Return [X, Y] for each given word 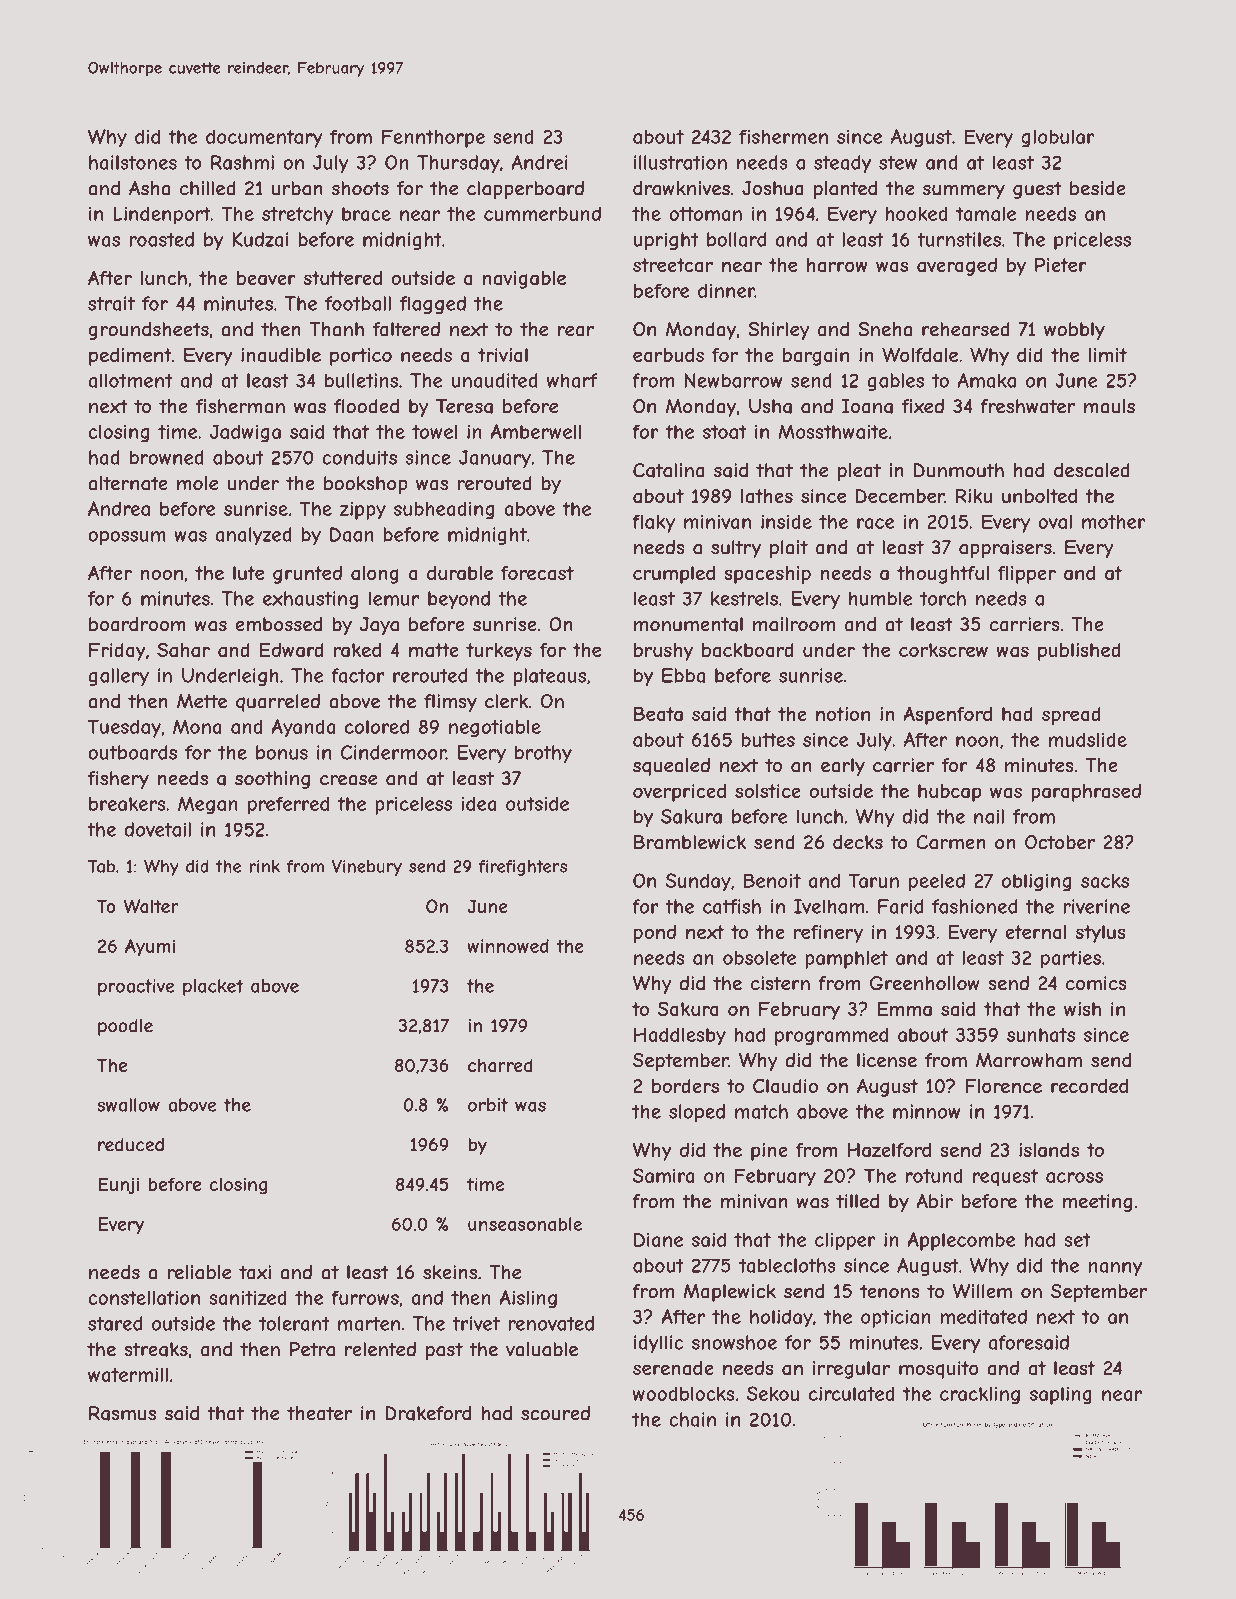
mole [197, 483]
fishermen [783, 136]
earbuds [668, 355]
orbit [488, 1105]
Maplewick [729, 1293]
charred [500, 1065]
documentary [264, 138]
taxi [255, 1272]
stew [898, 163]
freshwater [1027, 406]
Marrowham [1029, 1060]
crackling [980, 1395]
